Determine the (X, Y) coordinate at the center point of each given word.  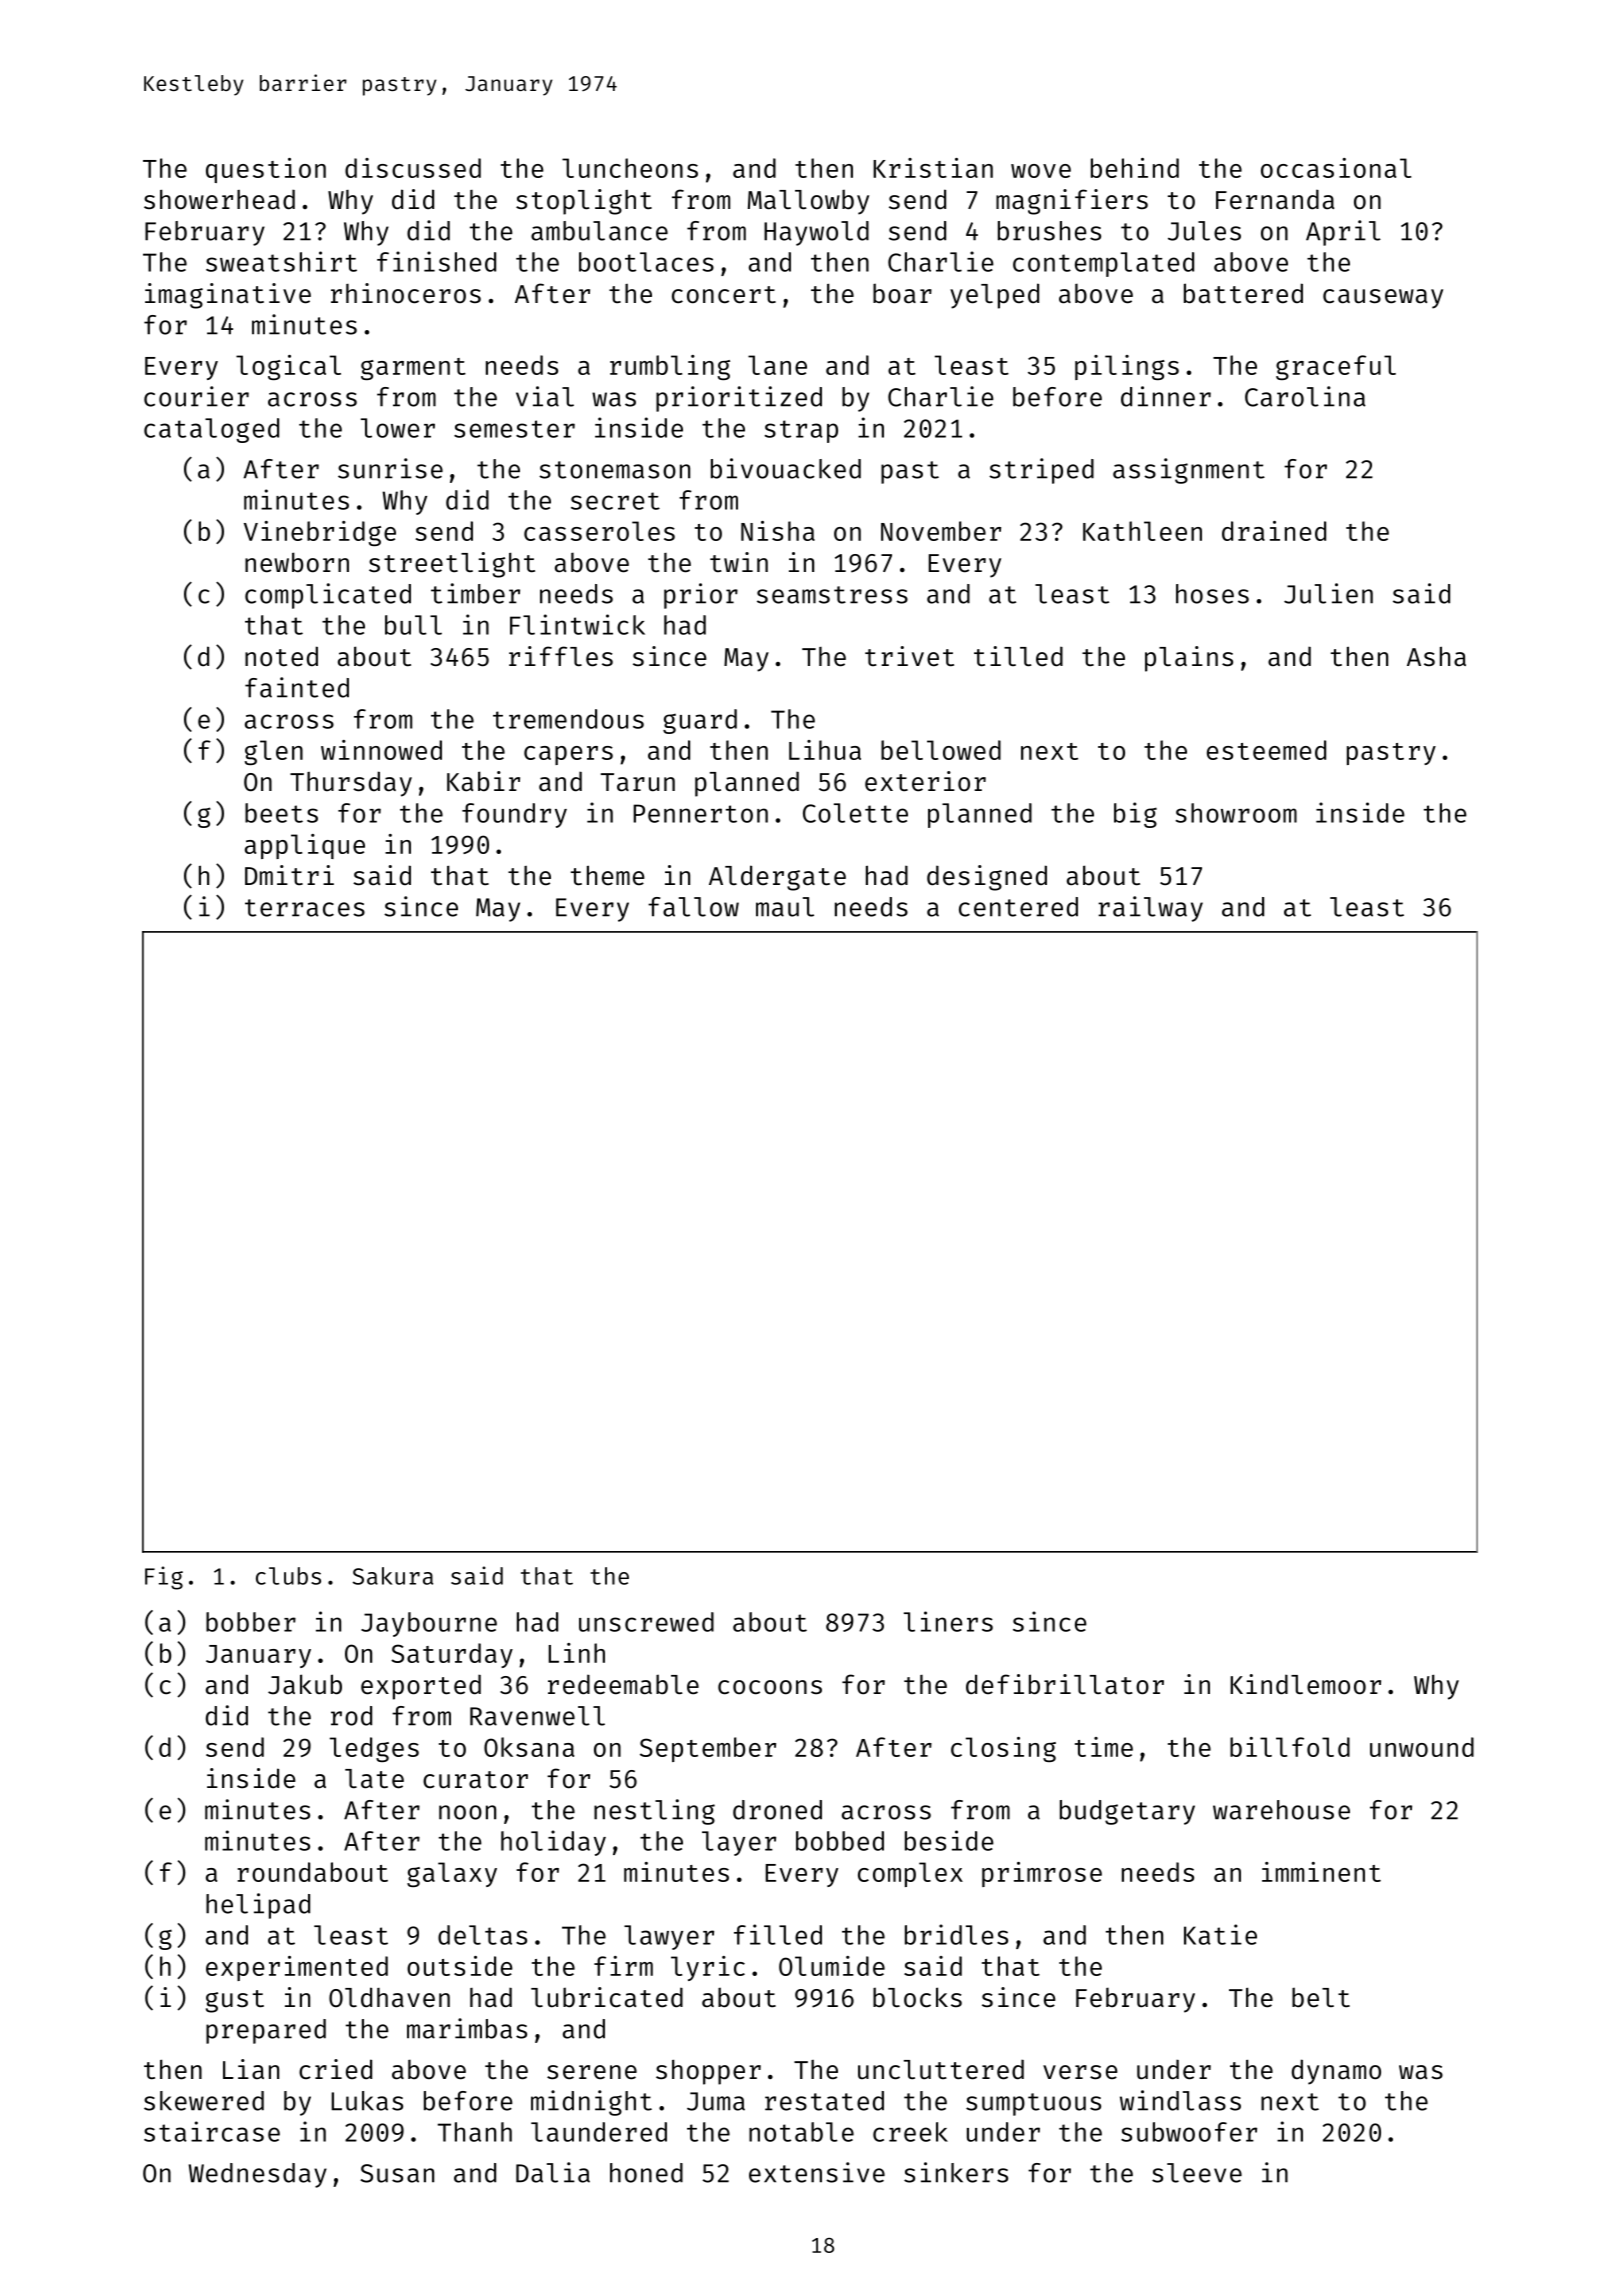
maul (785, 907)
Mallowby (808, 202)
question (266, 170)
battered (1243, 293)
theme (608, 875)
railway (1150, 909)
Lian (251, 2069)
